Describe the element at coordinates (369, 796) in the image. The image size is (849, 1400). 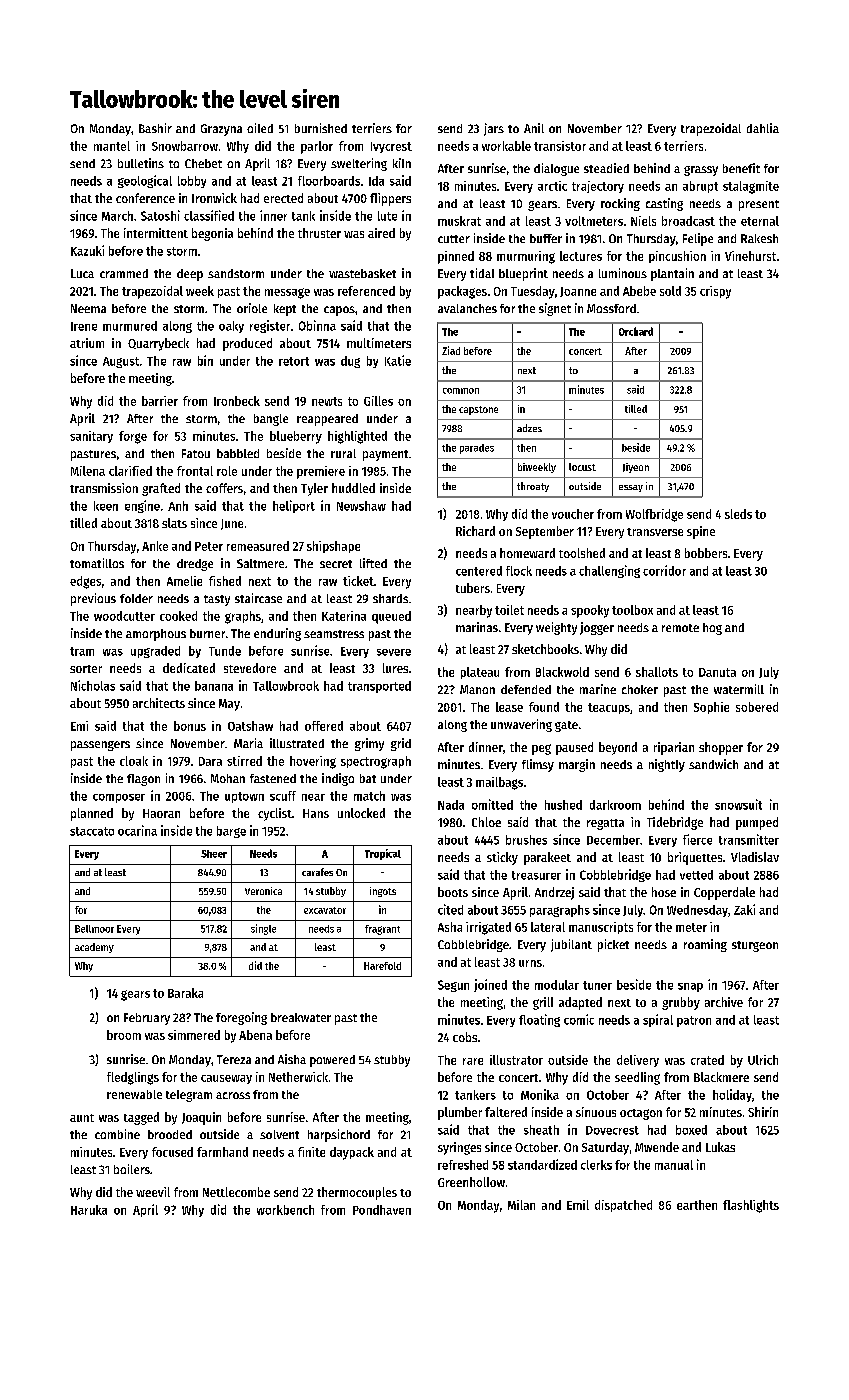
I see `match` at that location.
